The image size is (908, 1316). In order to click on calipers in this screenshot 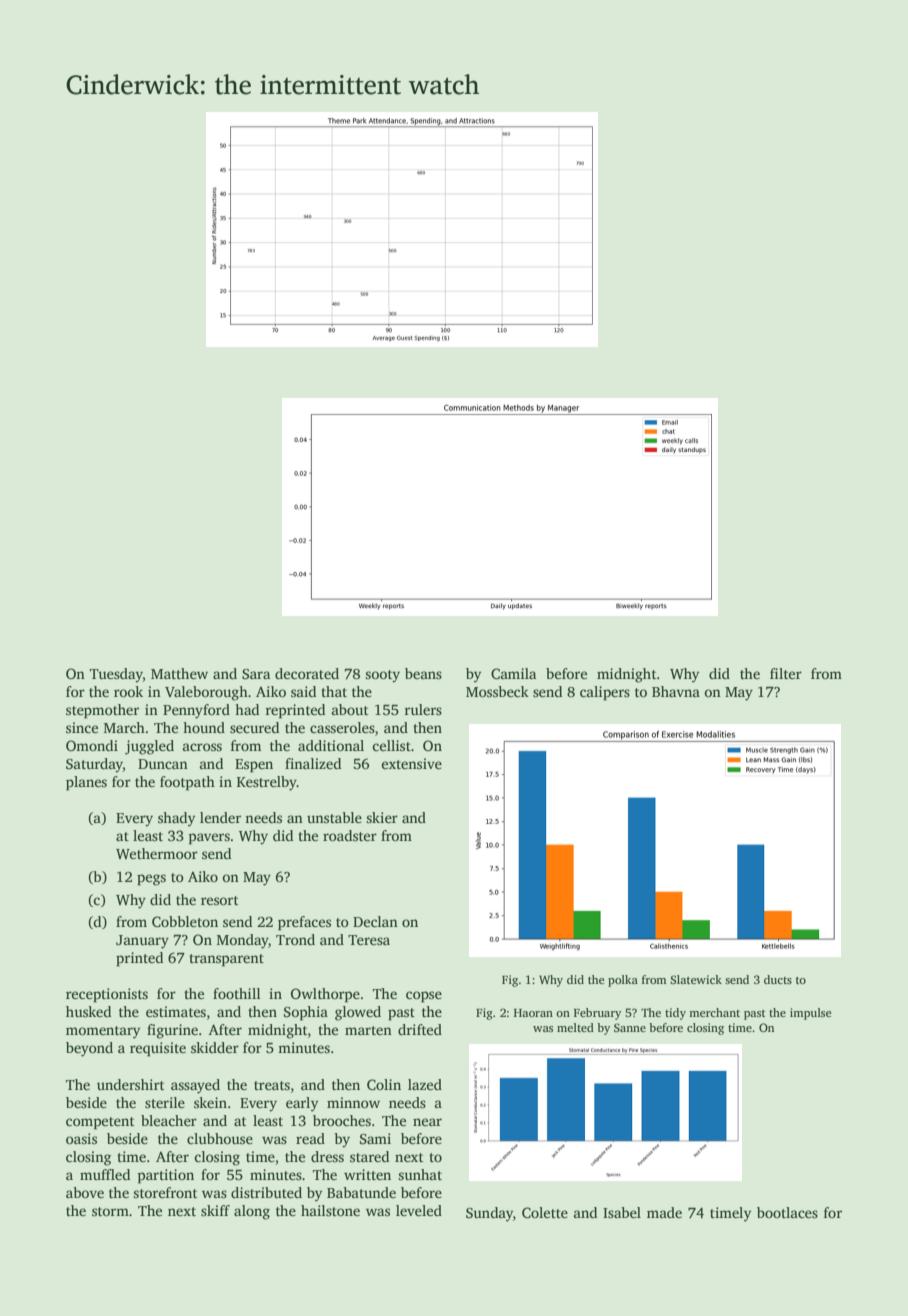, I will do `click(605, 693)`.
